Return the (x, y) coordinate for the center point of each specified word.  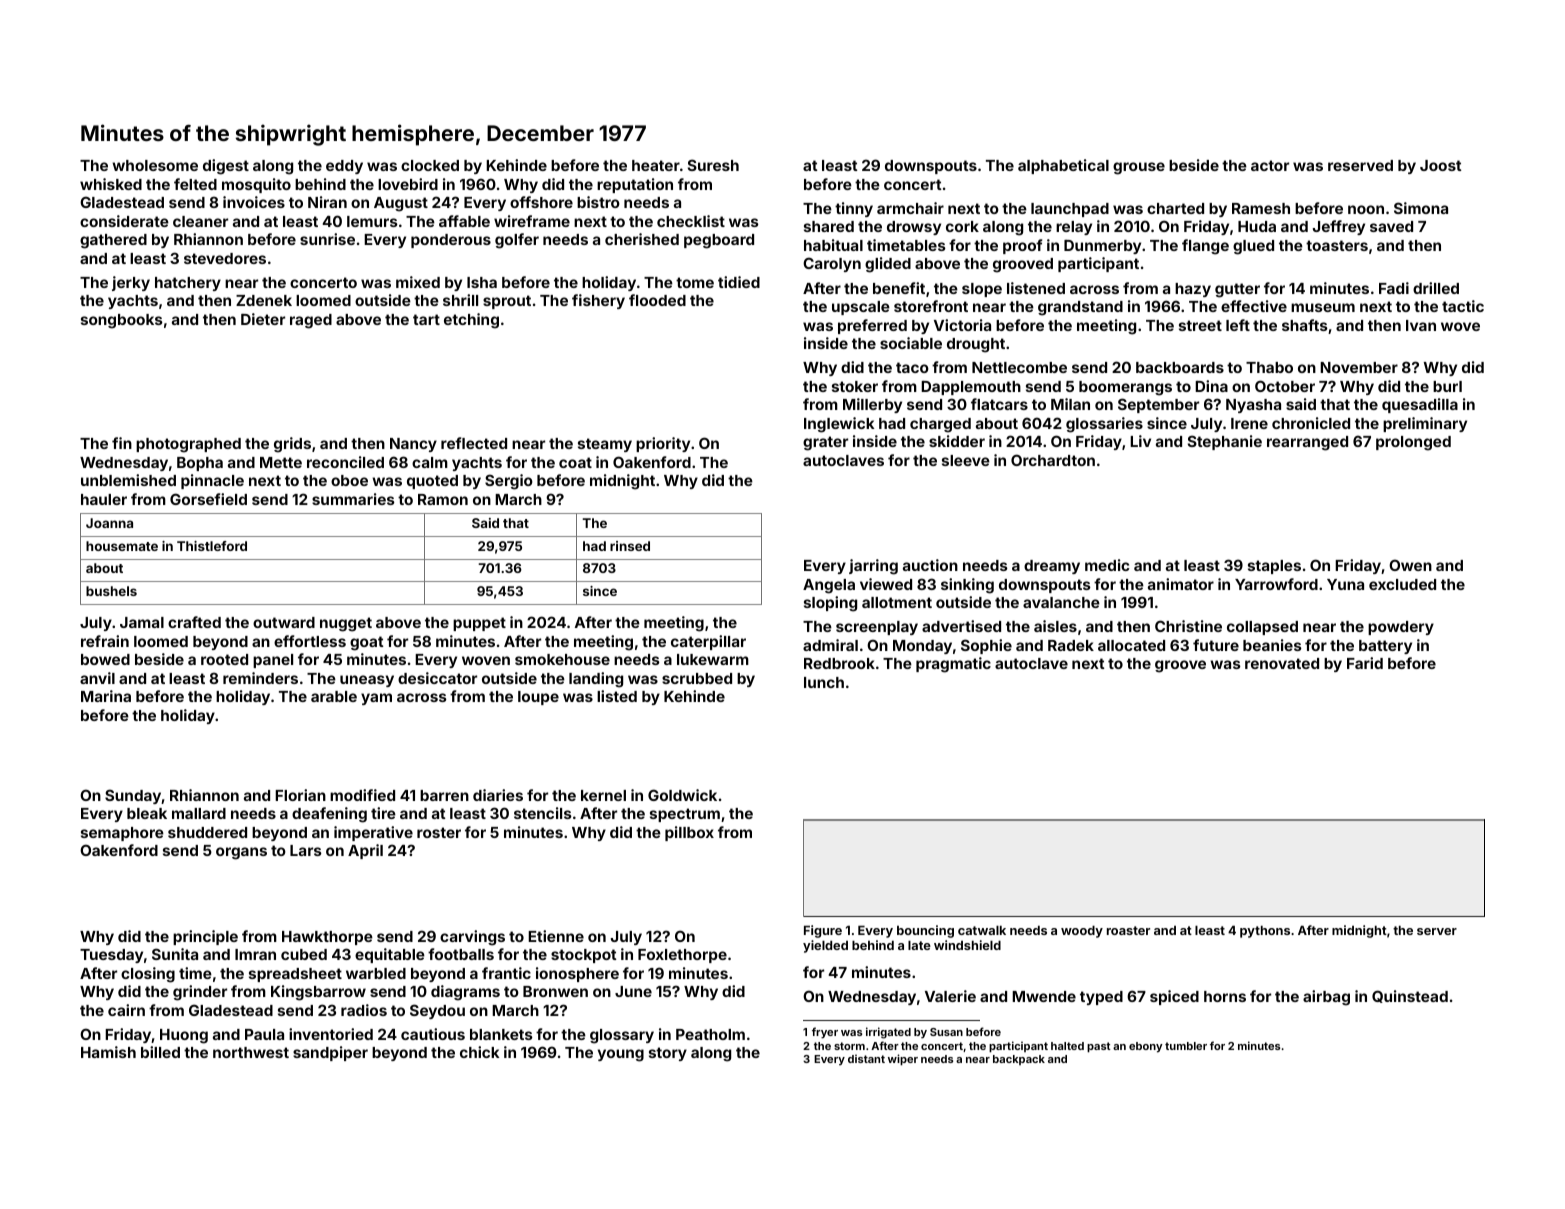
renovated (1282, 663)
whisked (111, 184)
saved (1391, 226)
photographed (188, 445)
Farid (1365, 663)
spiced (1174, 997)
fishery (598, 301)
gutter (1237, 290)
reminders (260, 678)
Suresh (713, 165)
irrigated (888, 1033)
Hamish (108, 1052)
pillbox (689, 833)
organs (241, 853)
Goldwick (682, 795)
